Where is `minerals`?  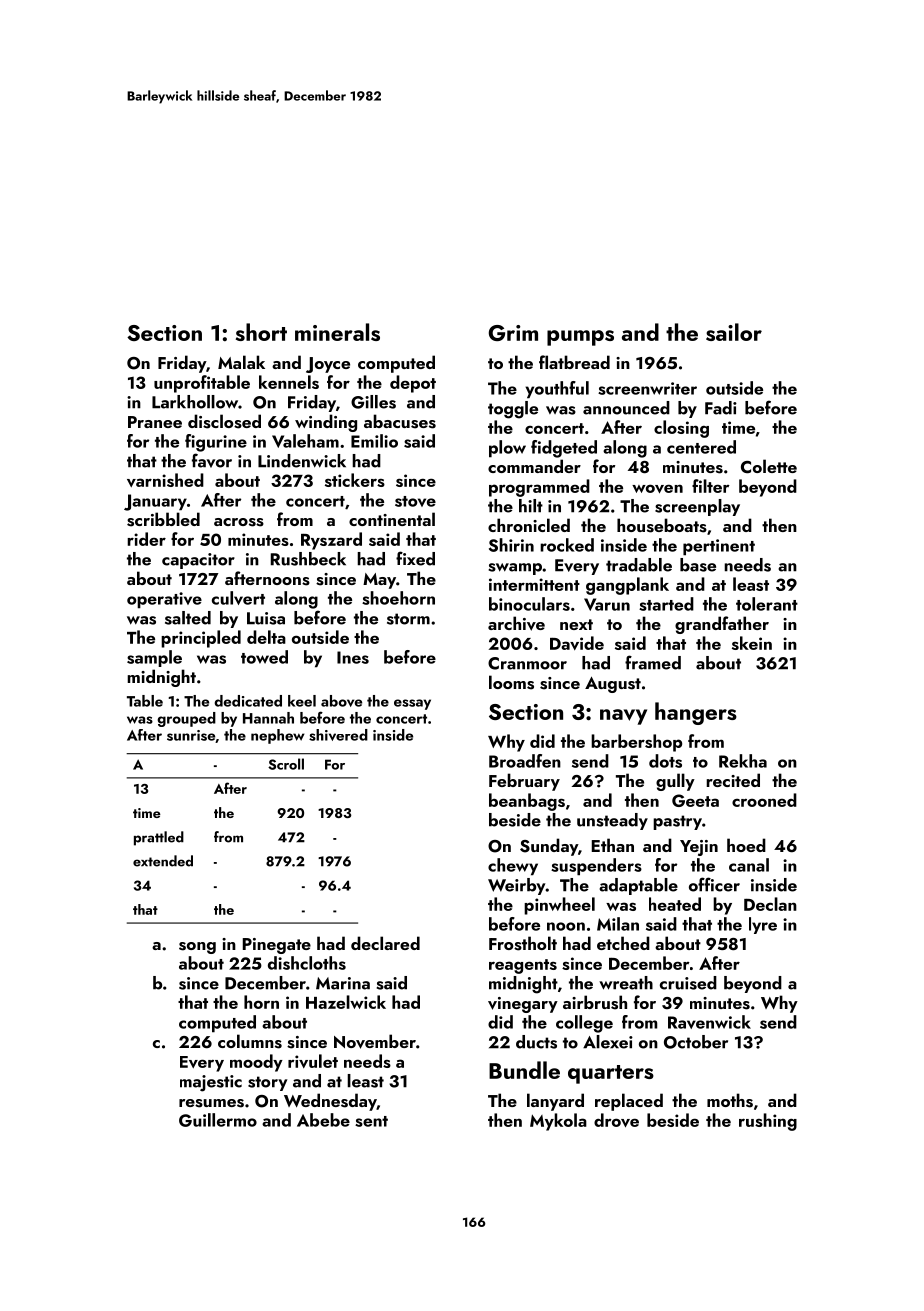
minerals is located at coordinates (337, 332).
